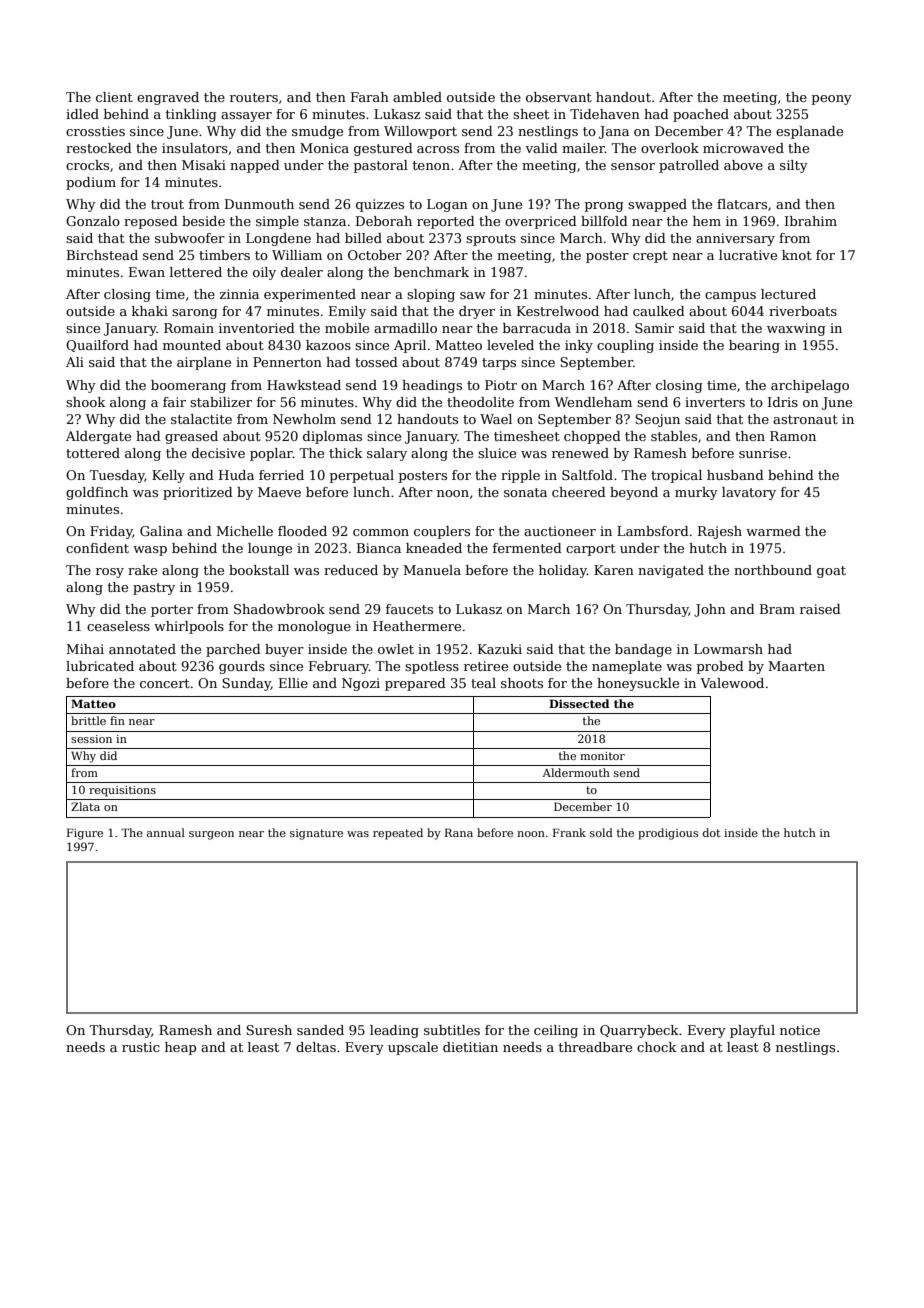  What do you see at coordinates (811, 221) in the screenshot?
I see `Ibrahim` at bounding box center [811, 221].
